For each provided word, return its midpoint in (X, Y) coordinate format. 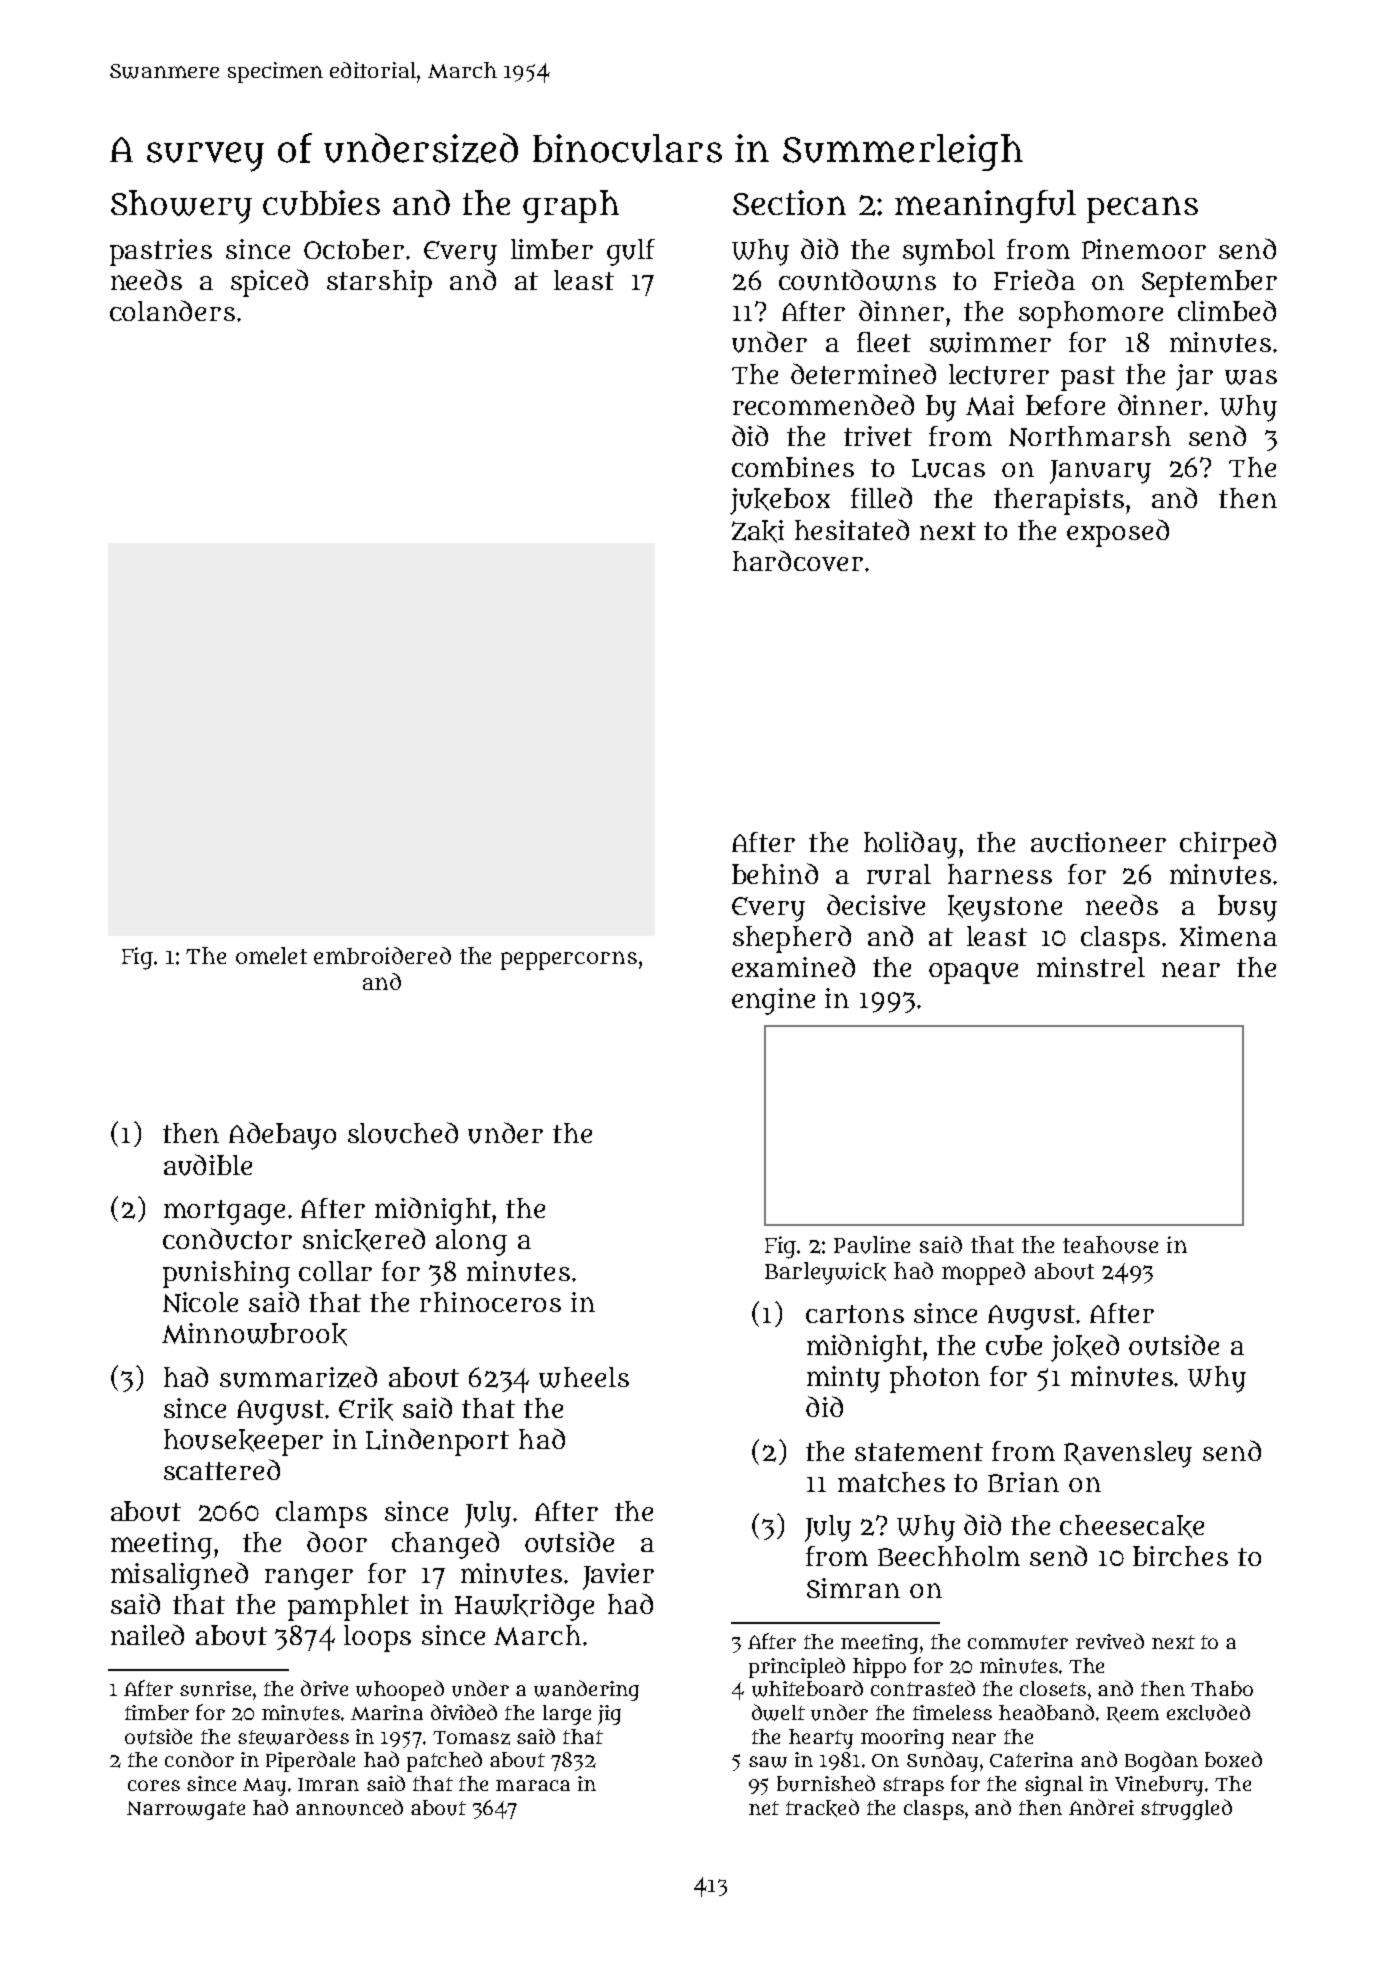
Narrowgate (186, 1810)
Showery (181, 207)
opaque (973, 973)
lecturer (999, 374)
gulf (631, 252)
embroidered (382, 955)
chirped (1228, 845)
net (764, 1808)
